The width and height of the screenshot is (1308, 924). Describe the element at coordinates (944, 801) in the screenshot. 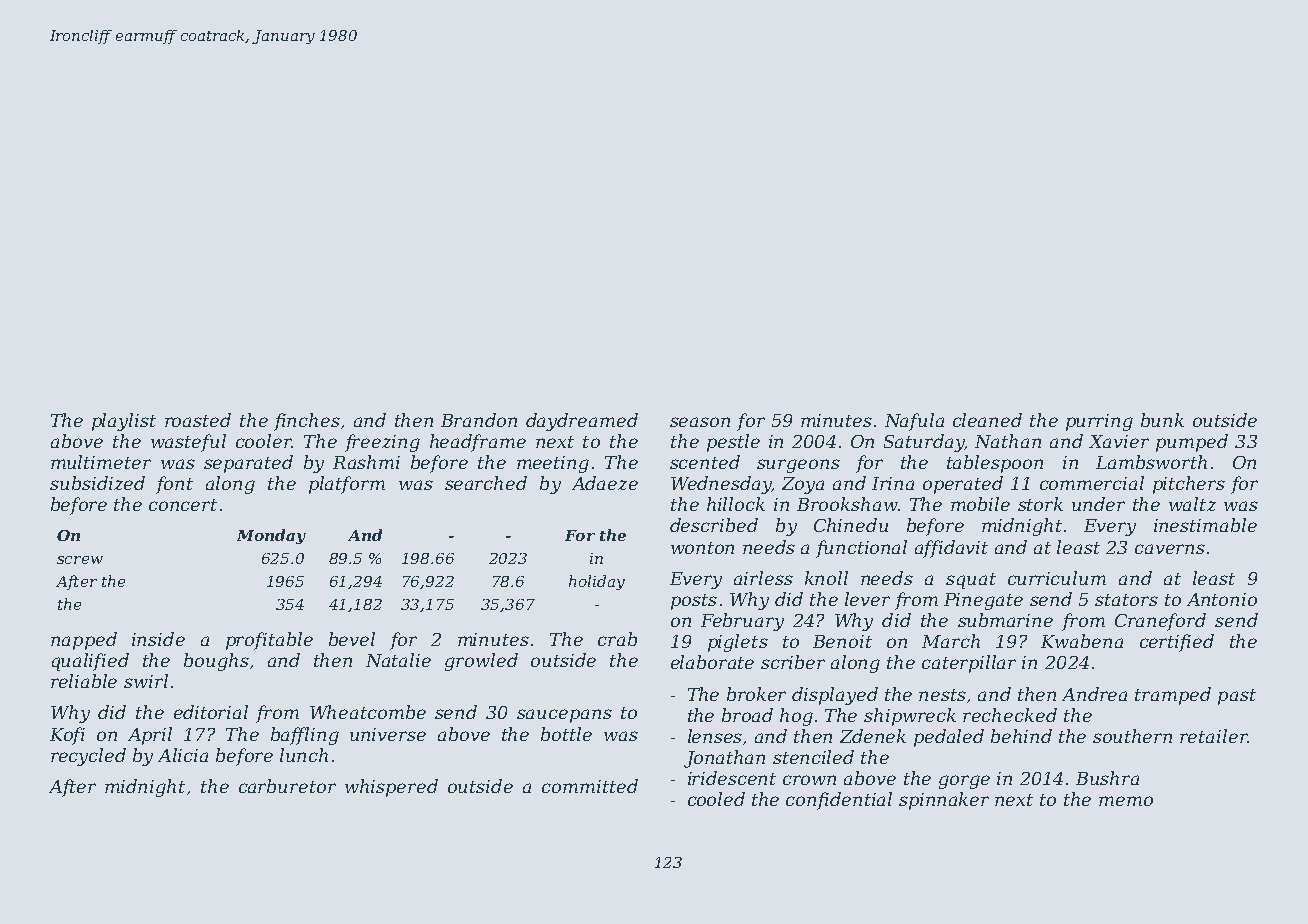

I see `spinnaker` at that location.
